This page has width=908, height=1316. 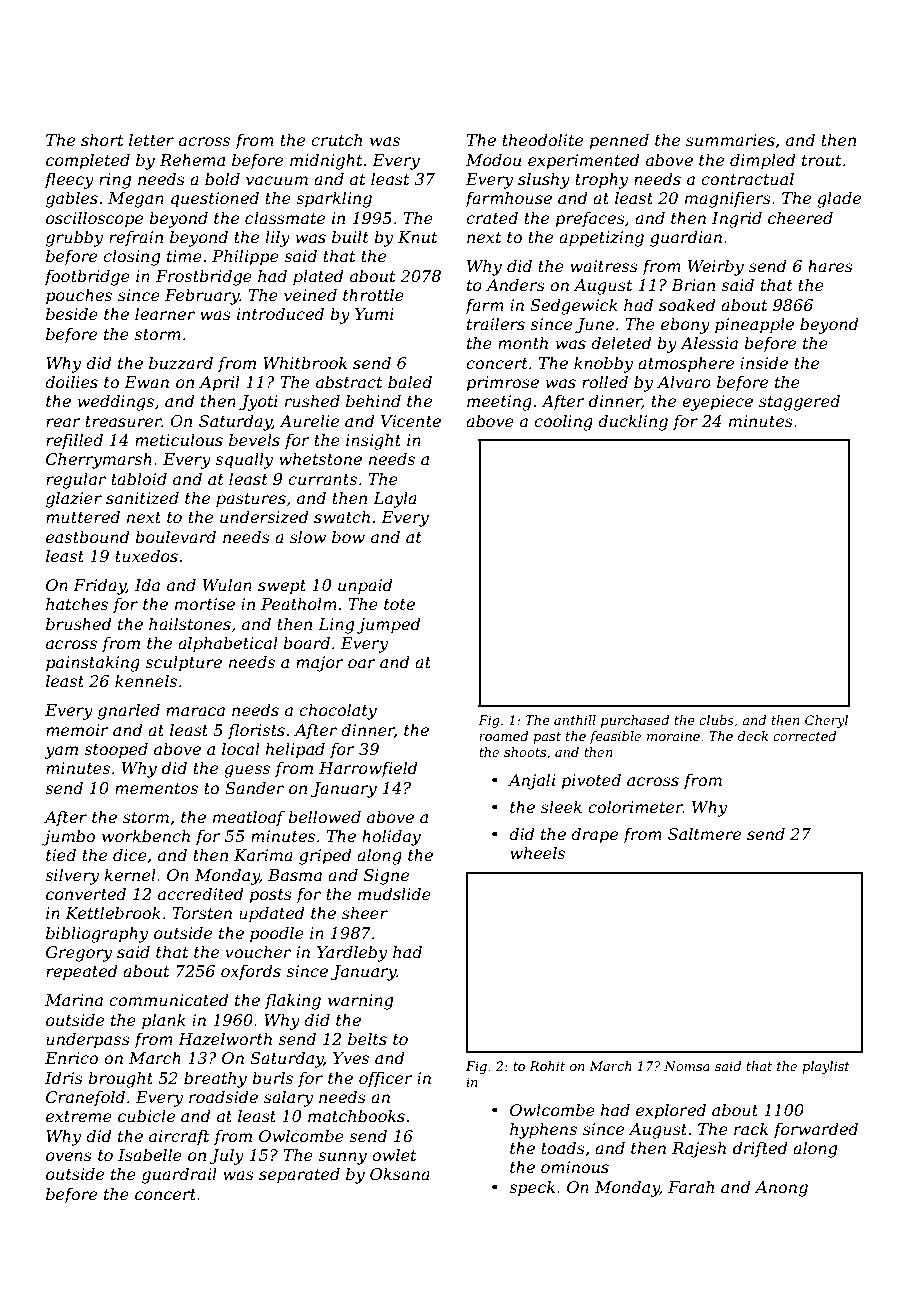 What do you see at coordinates (542, 139) in the page?
I see `theodolite` at bounding box center [542, 139].
